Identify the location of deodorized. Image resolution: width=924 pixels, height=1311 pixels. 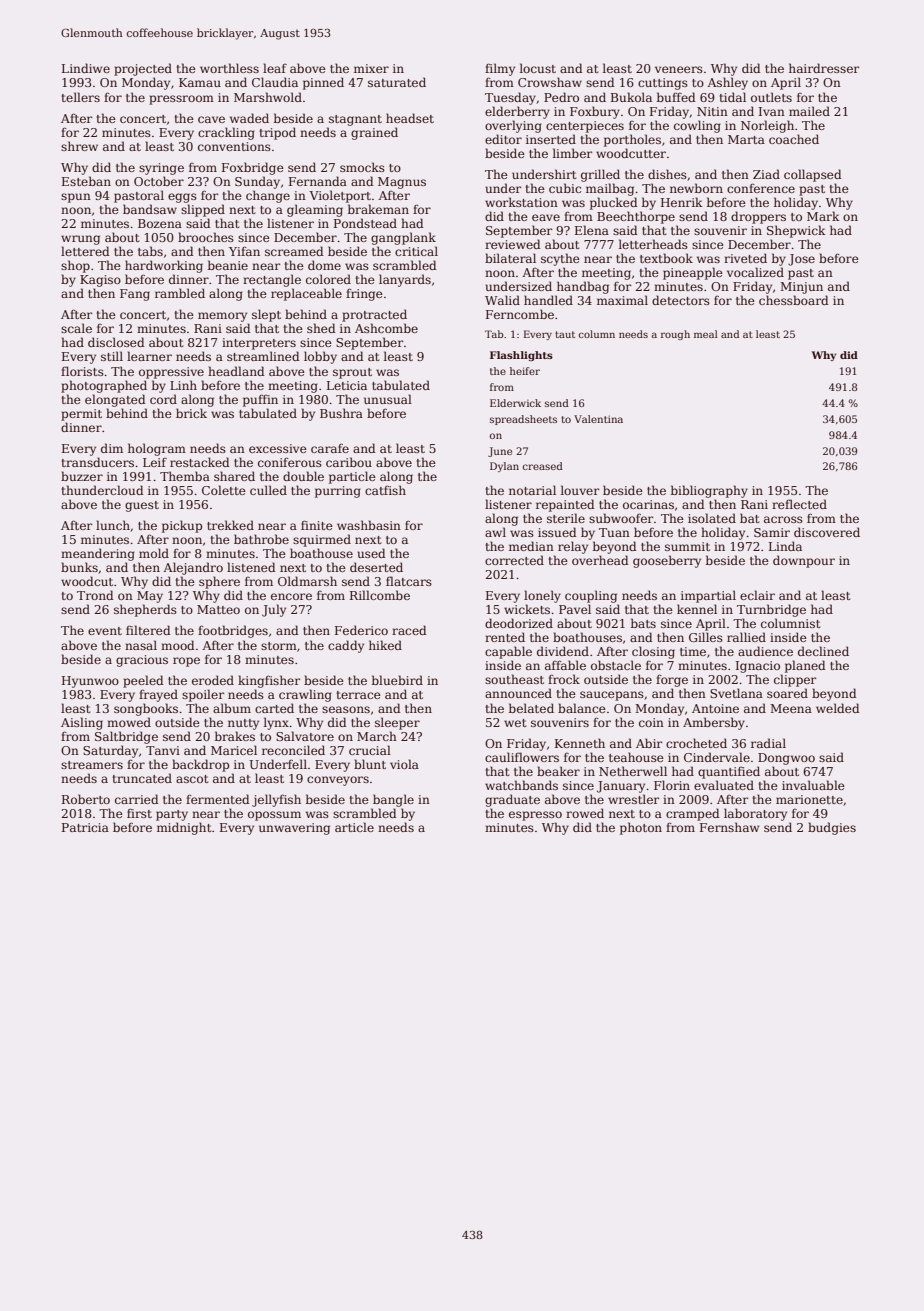
(519, 623).
